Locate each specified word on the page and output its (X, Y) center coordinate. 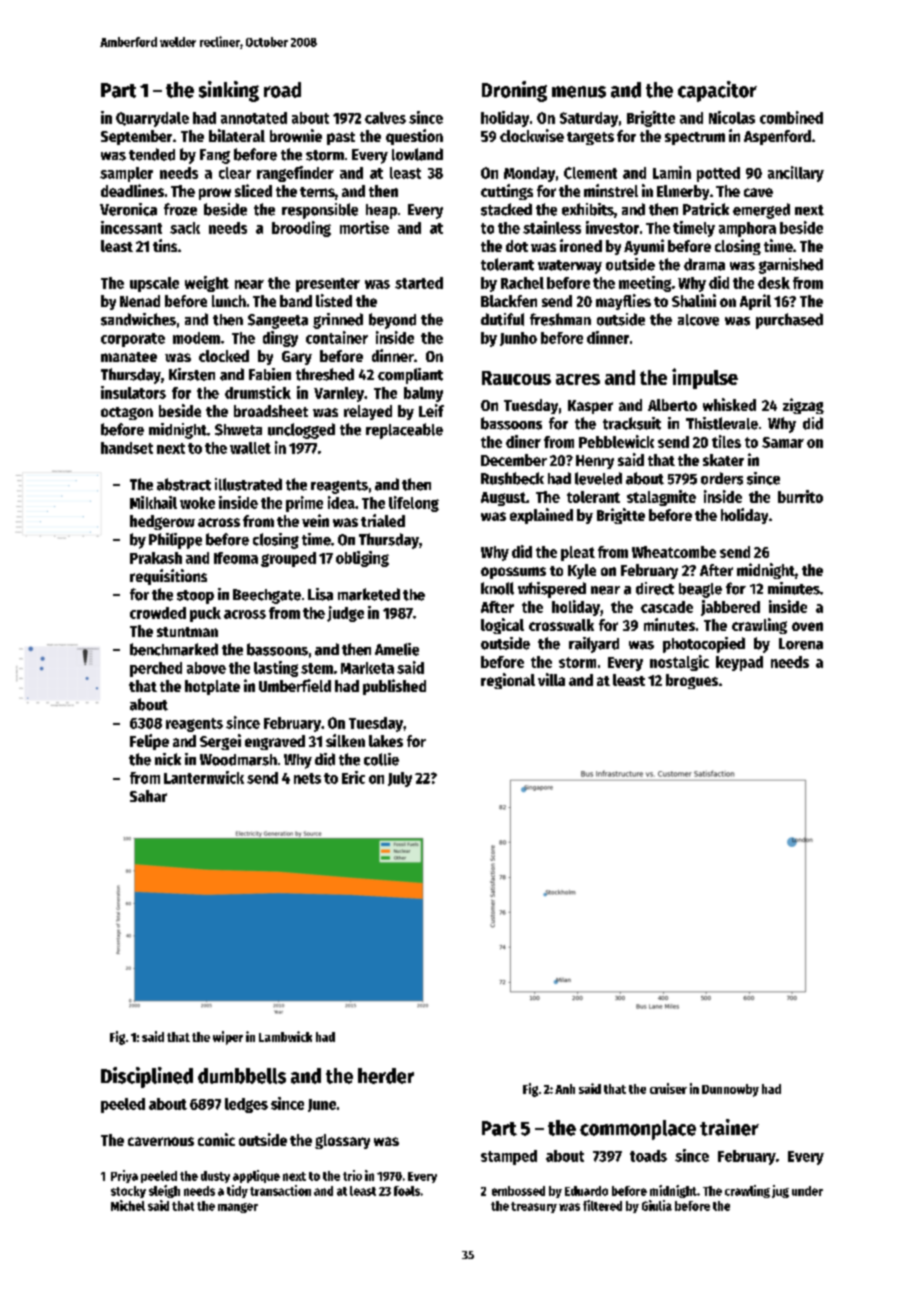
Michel (128, 1205)
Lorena (801, 644)
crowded (158, 613)
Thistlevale (722, 423)
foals (407, 1191)
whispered (552, 590)
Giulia (657, 1205)
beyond (392, 321)
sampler (126, 174)
